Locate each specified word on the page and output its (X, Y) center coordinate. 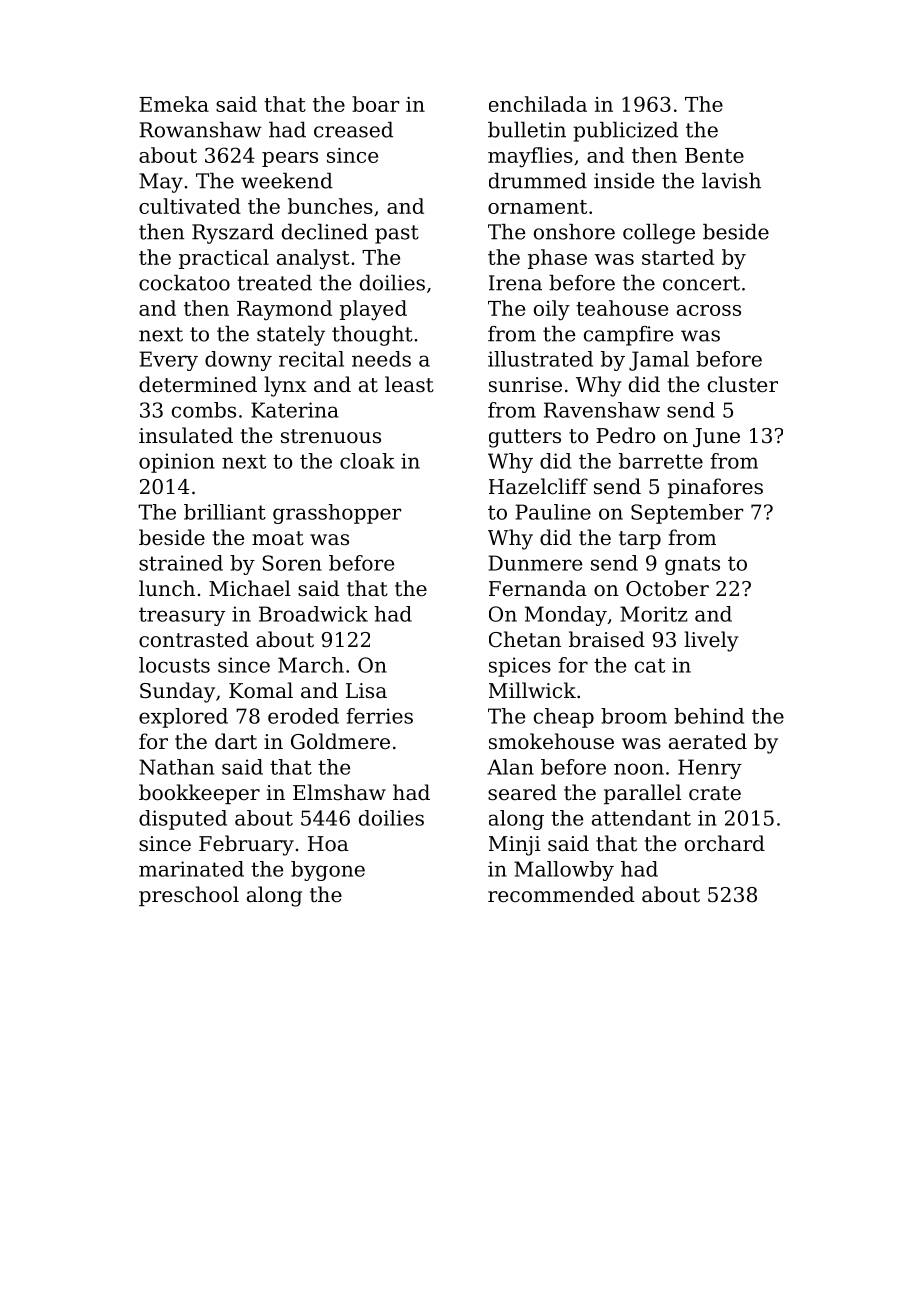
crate (715, 793)
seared (522, 792)
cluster (743, 384)
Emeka (174, 104)
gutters (525, 438)
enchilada (538, 104)
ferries (379, 716)
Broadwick (313, 614)
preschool (189, 896)
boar (375, 104)
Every (168, 361)
